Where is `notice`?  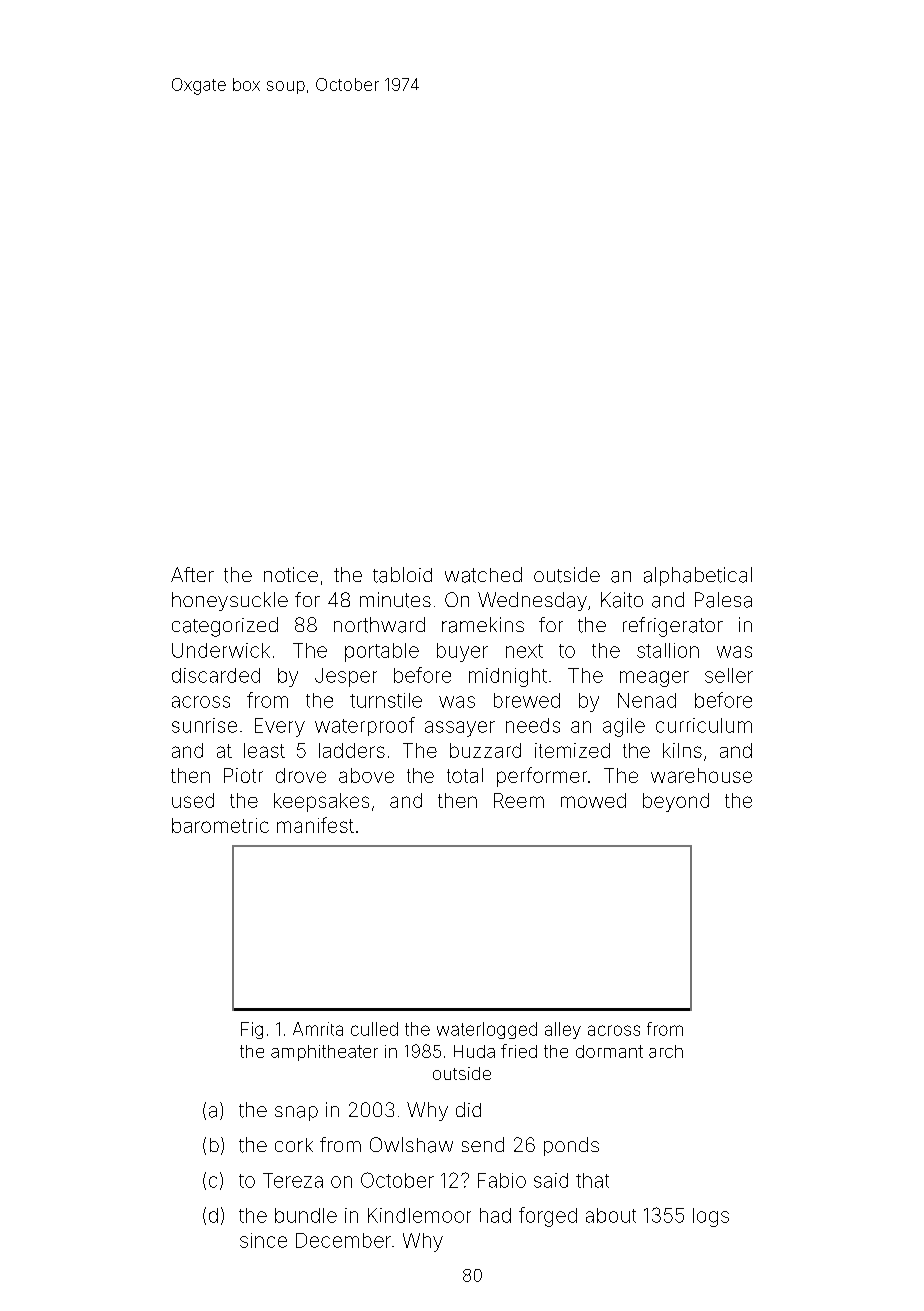 notice is located at coordinates (291, 574).
